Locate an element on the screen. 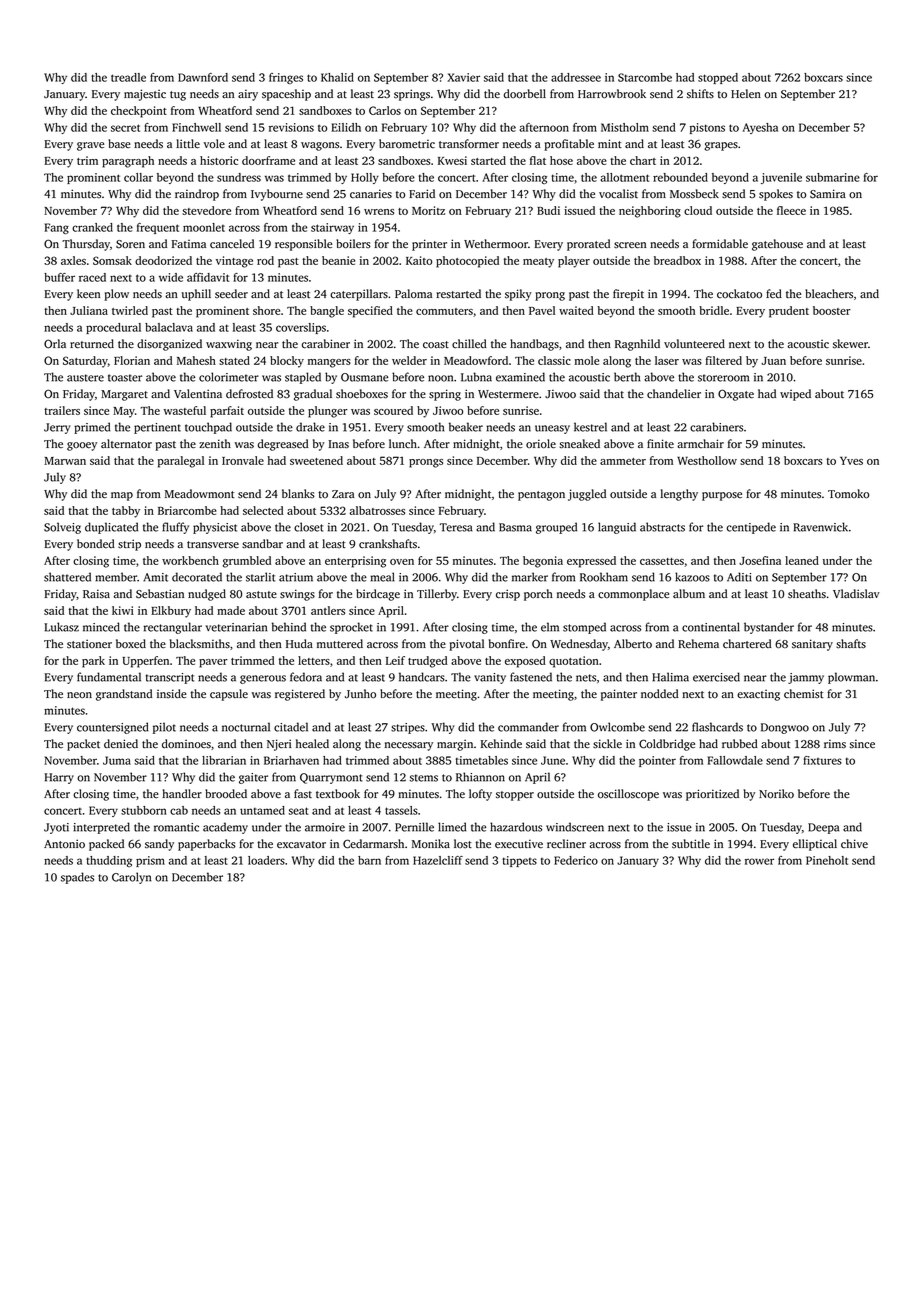 The width and height of the screenshot is (924, 1308). pointer is located at coordinates (657, 761).
